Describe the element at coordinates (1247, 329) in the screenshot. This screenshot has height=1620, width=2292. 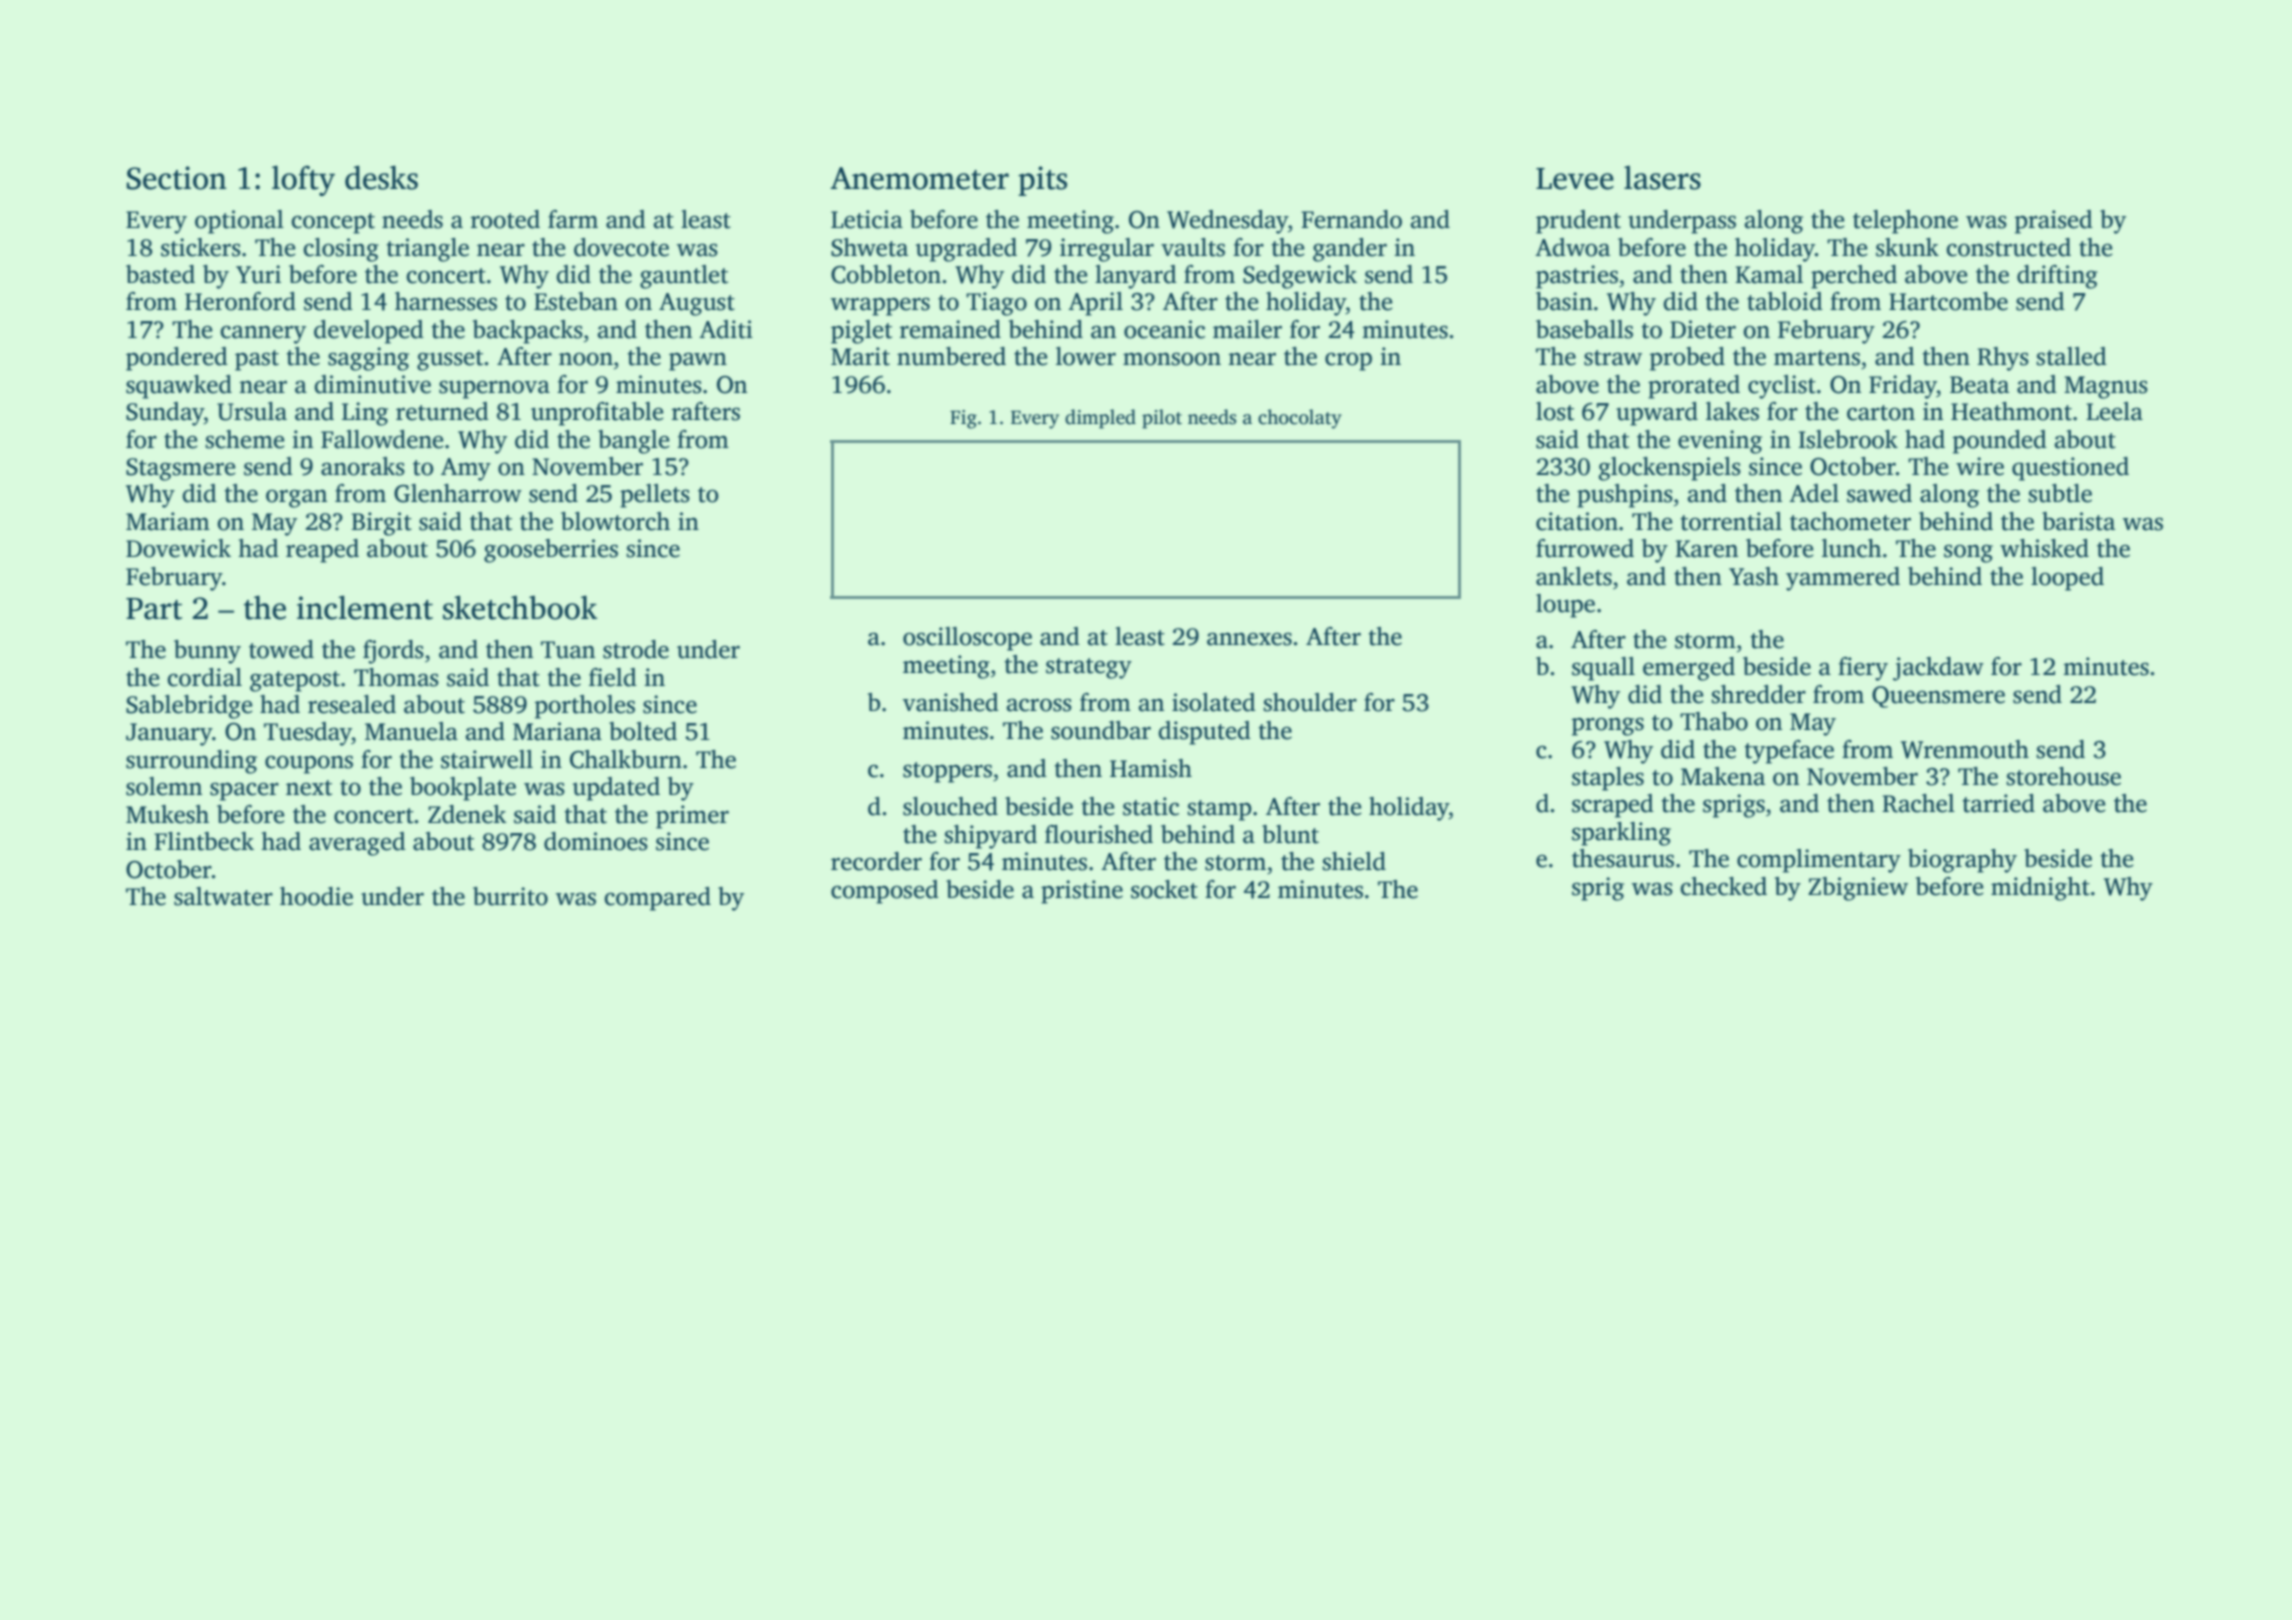
I see `mailer` at that location.
